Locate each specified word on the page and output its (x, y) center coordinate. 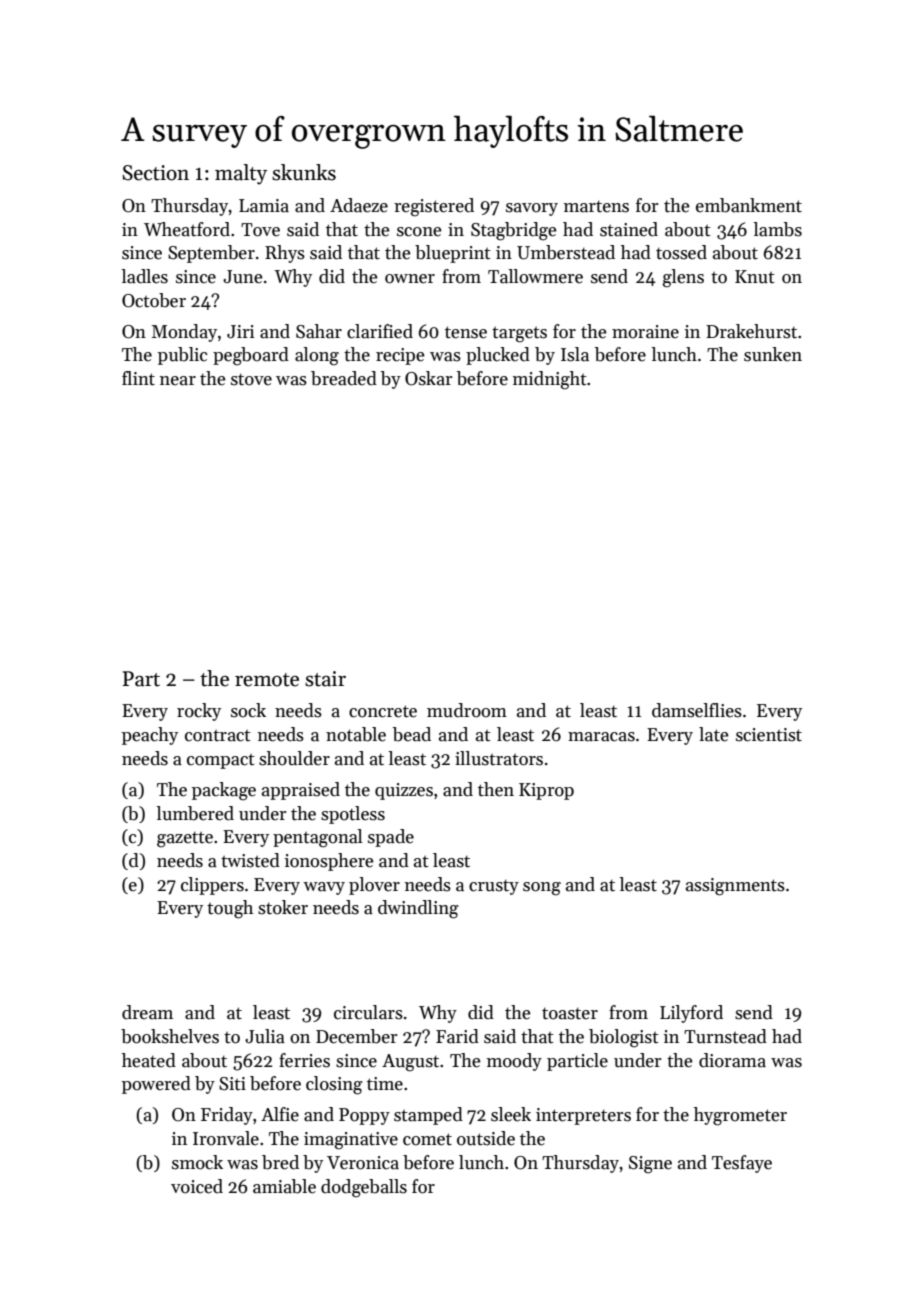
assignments (735, 887)
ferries (304, 1060)
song (542, 889)
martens (596, 206)
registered (434, 207)
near (178, 381)
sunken (773, 354)
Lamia (264, 206)
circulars (368, 1012)
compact (221, 761)
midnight (550, 380)
